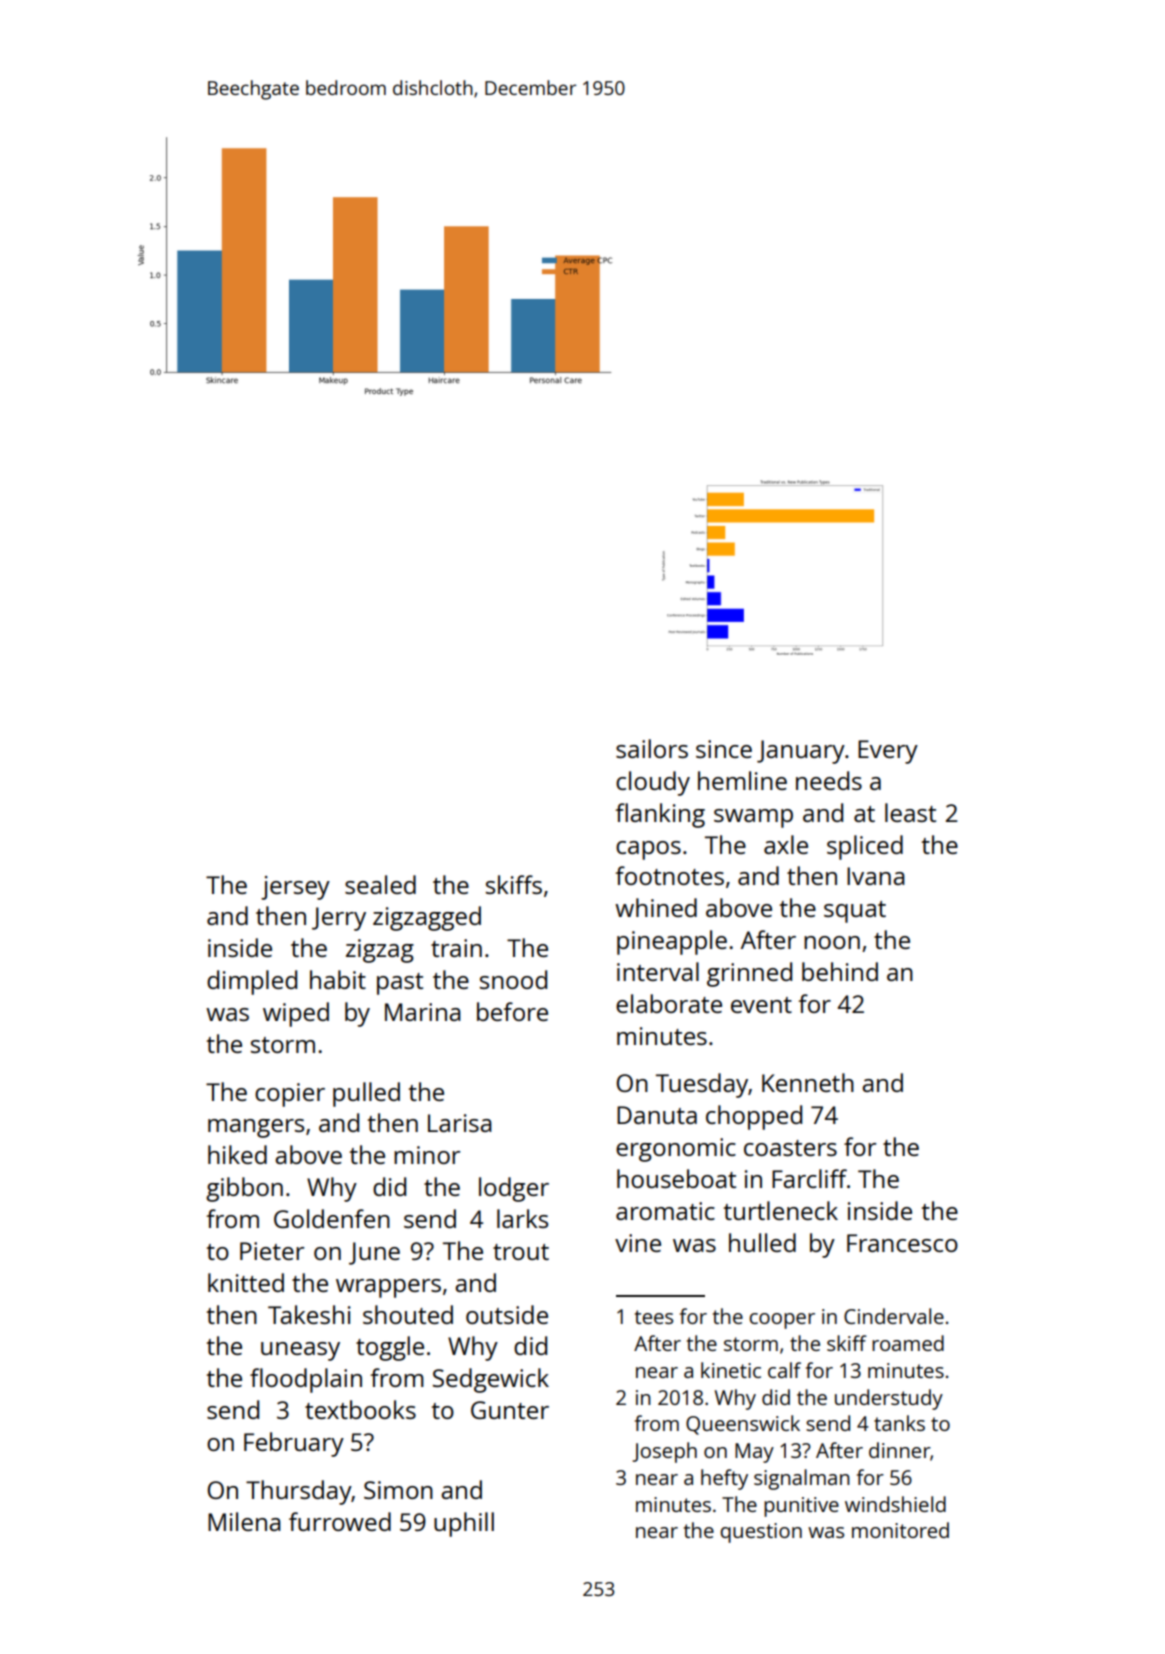 The image size is (1165, 1654). What do you see at coordinates (840, 971) in the screenshot?
I see `behind` at bounding box center [840, 971].
